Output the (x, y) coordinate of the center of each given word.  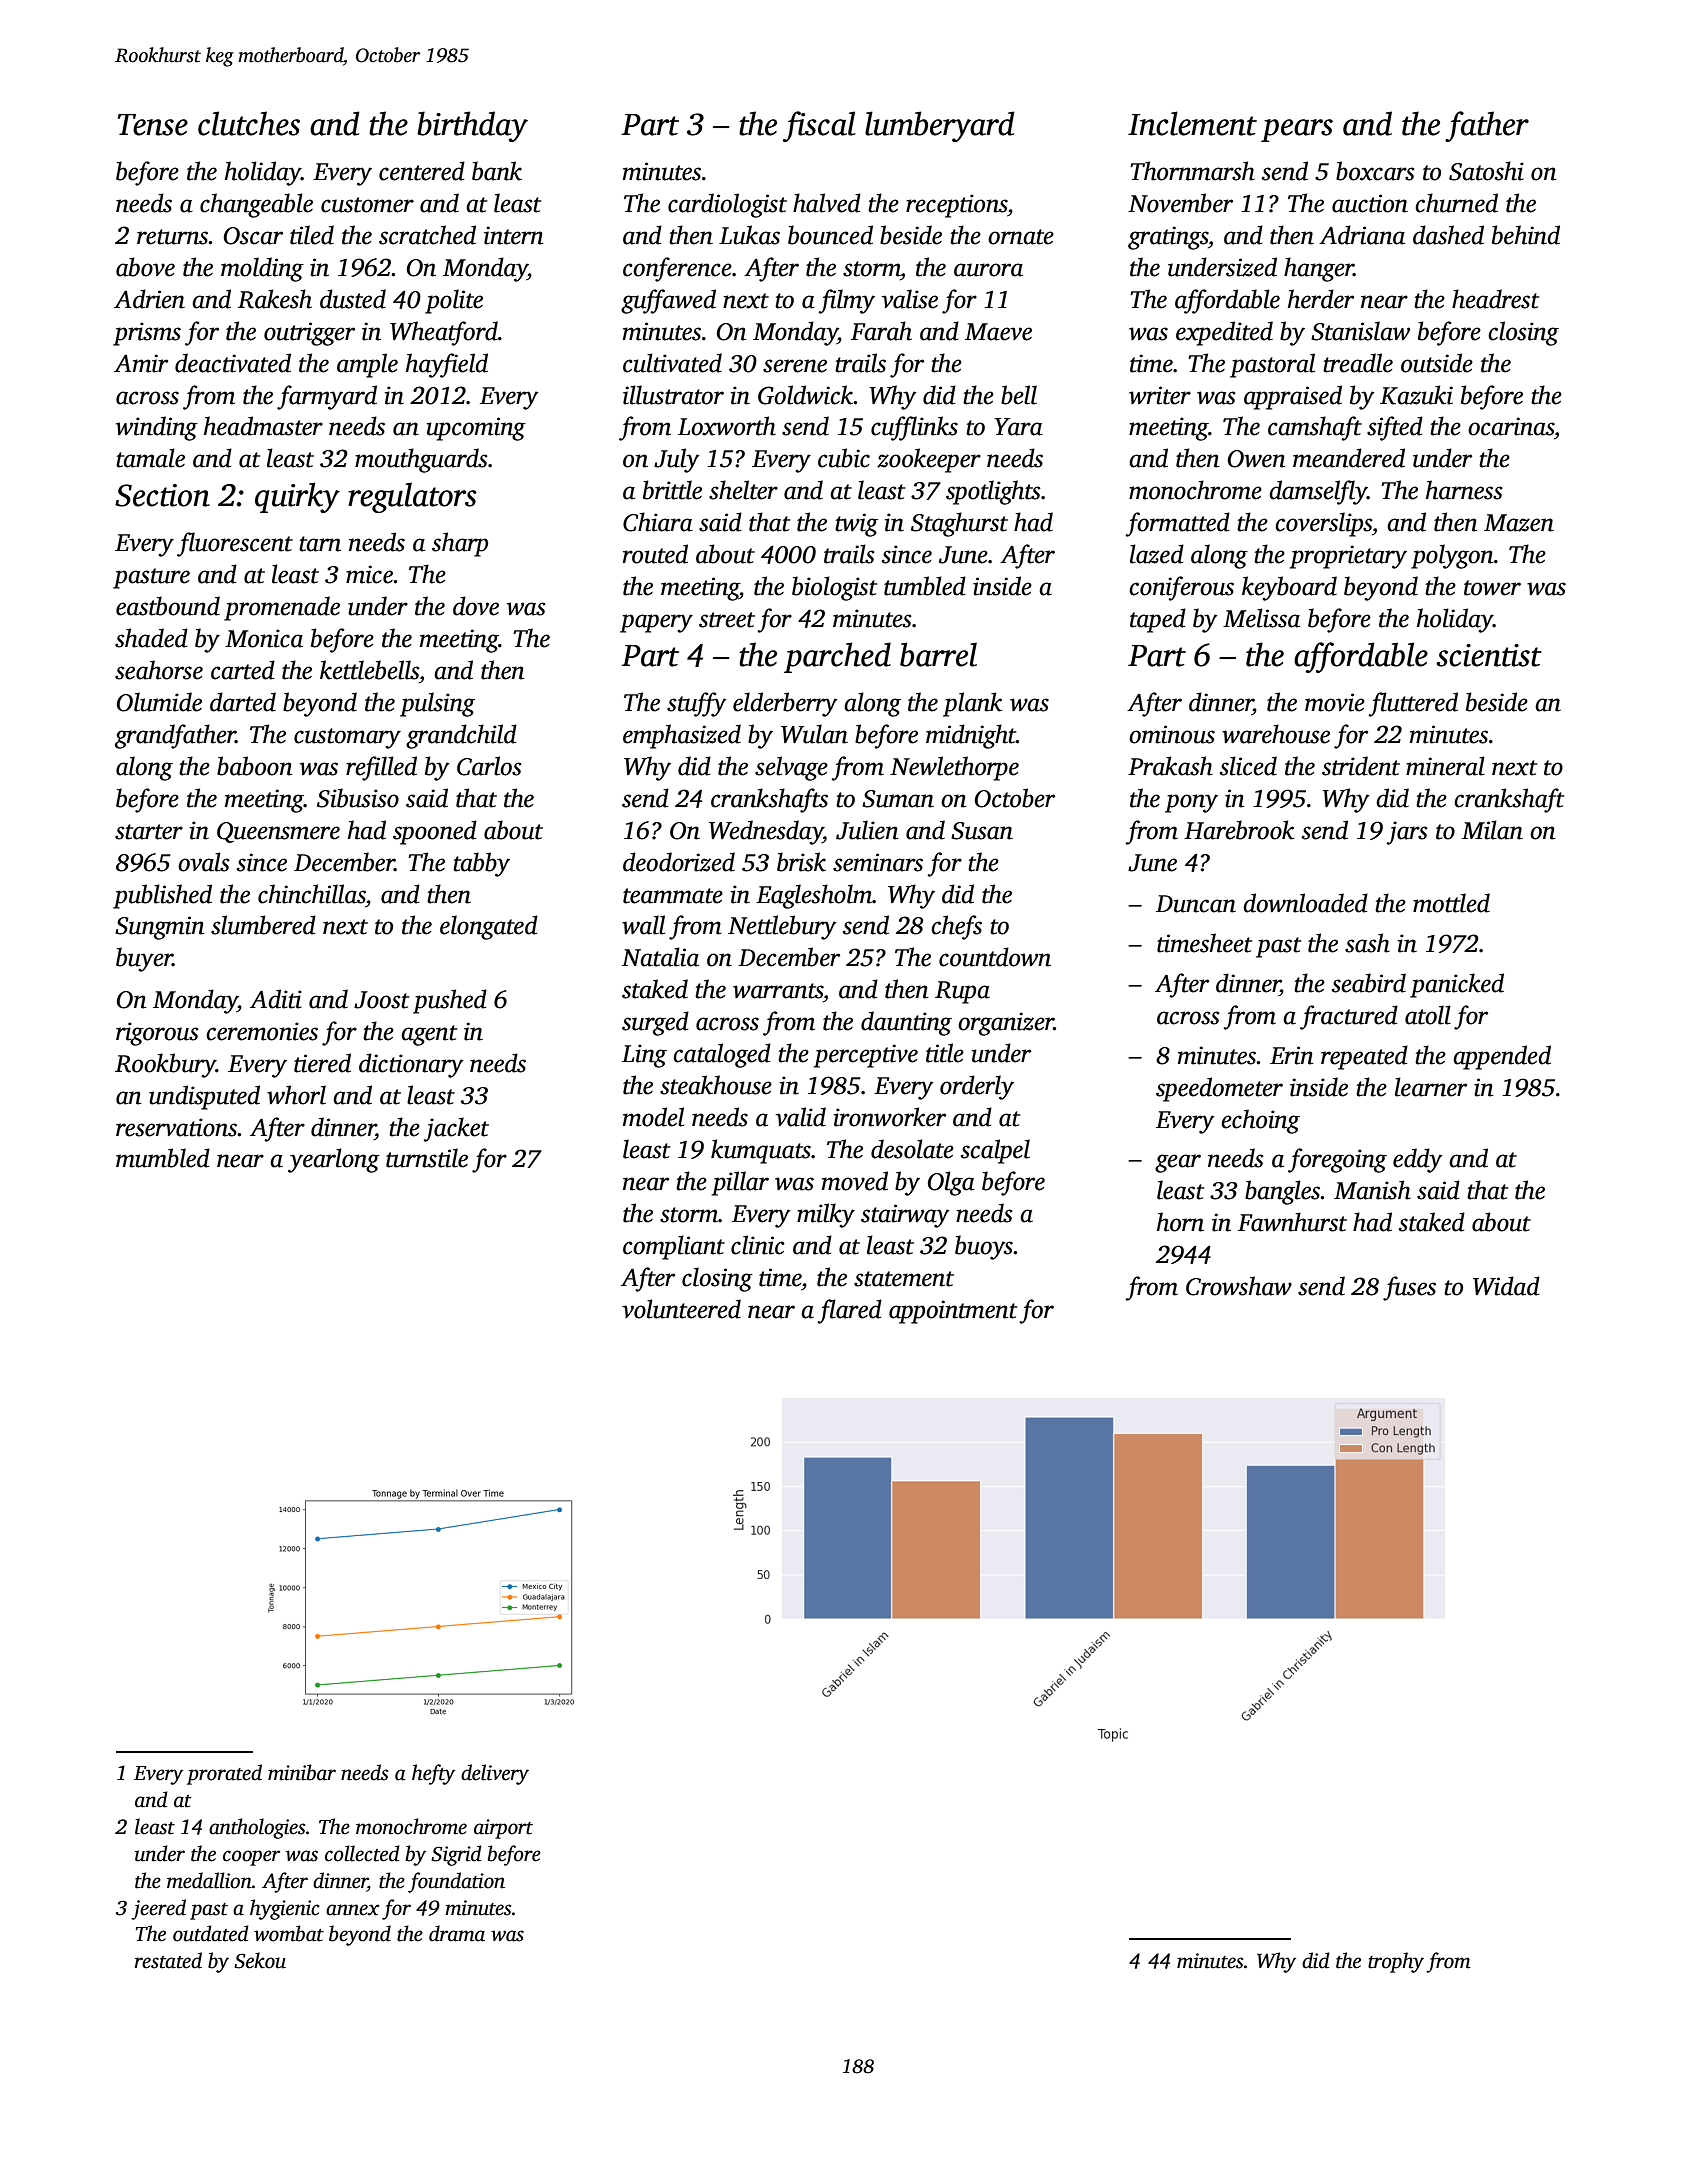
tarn (320, 544)
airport (503, 1829)
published (162, 896)
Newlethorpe (954, 768)
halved (827, 203)
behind (1526, 235)
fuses (1409, 1288)
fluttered (1413, 704)
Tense (153, 125)
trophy (1396, 1962)
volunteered (681, 1309)
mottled (1451, 903)
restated (168, 1960)
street (727, 620)
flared (850, 1311)
